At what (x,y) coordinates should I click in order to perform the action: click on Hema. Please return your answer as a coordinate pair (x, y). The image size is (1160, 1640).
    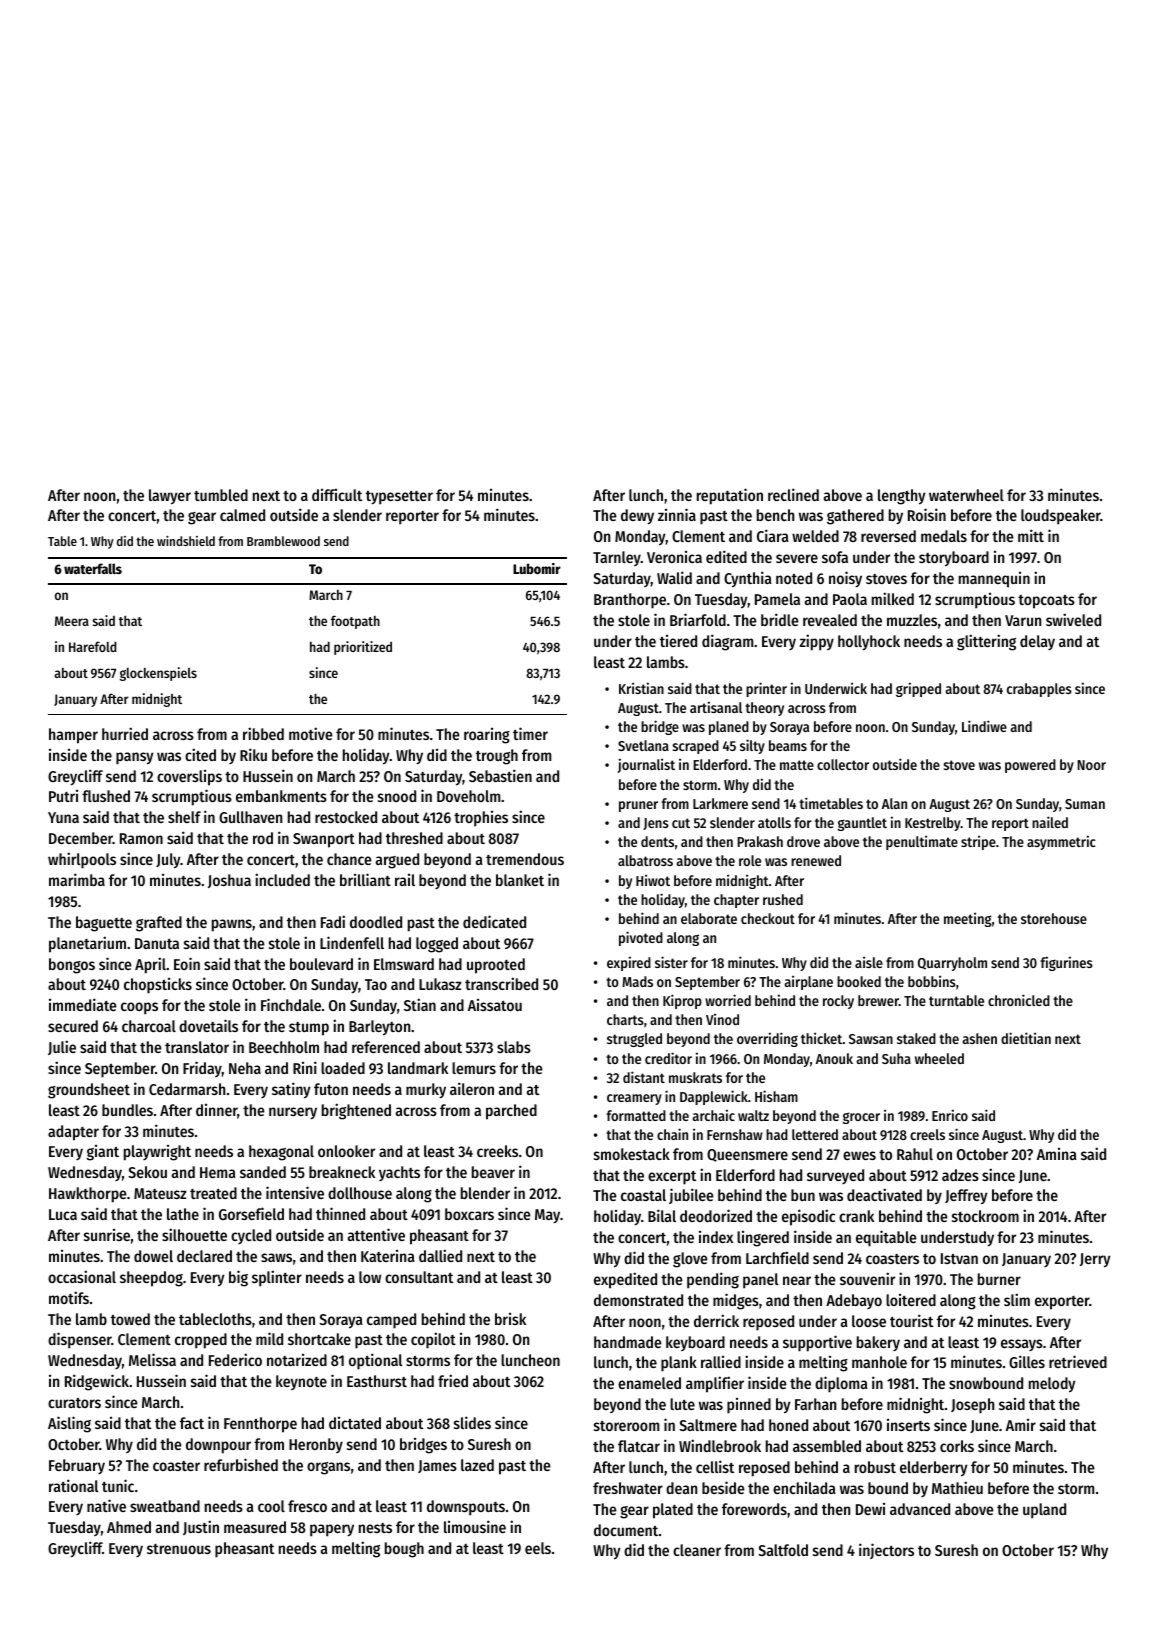
    Looking at the image, I should click on (218, 1172).
